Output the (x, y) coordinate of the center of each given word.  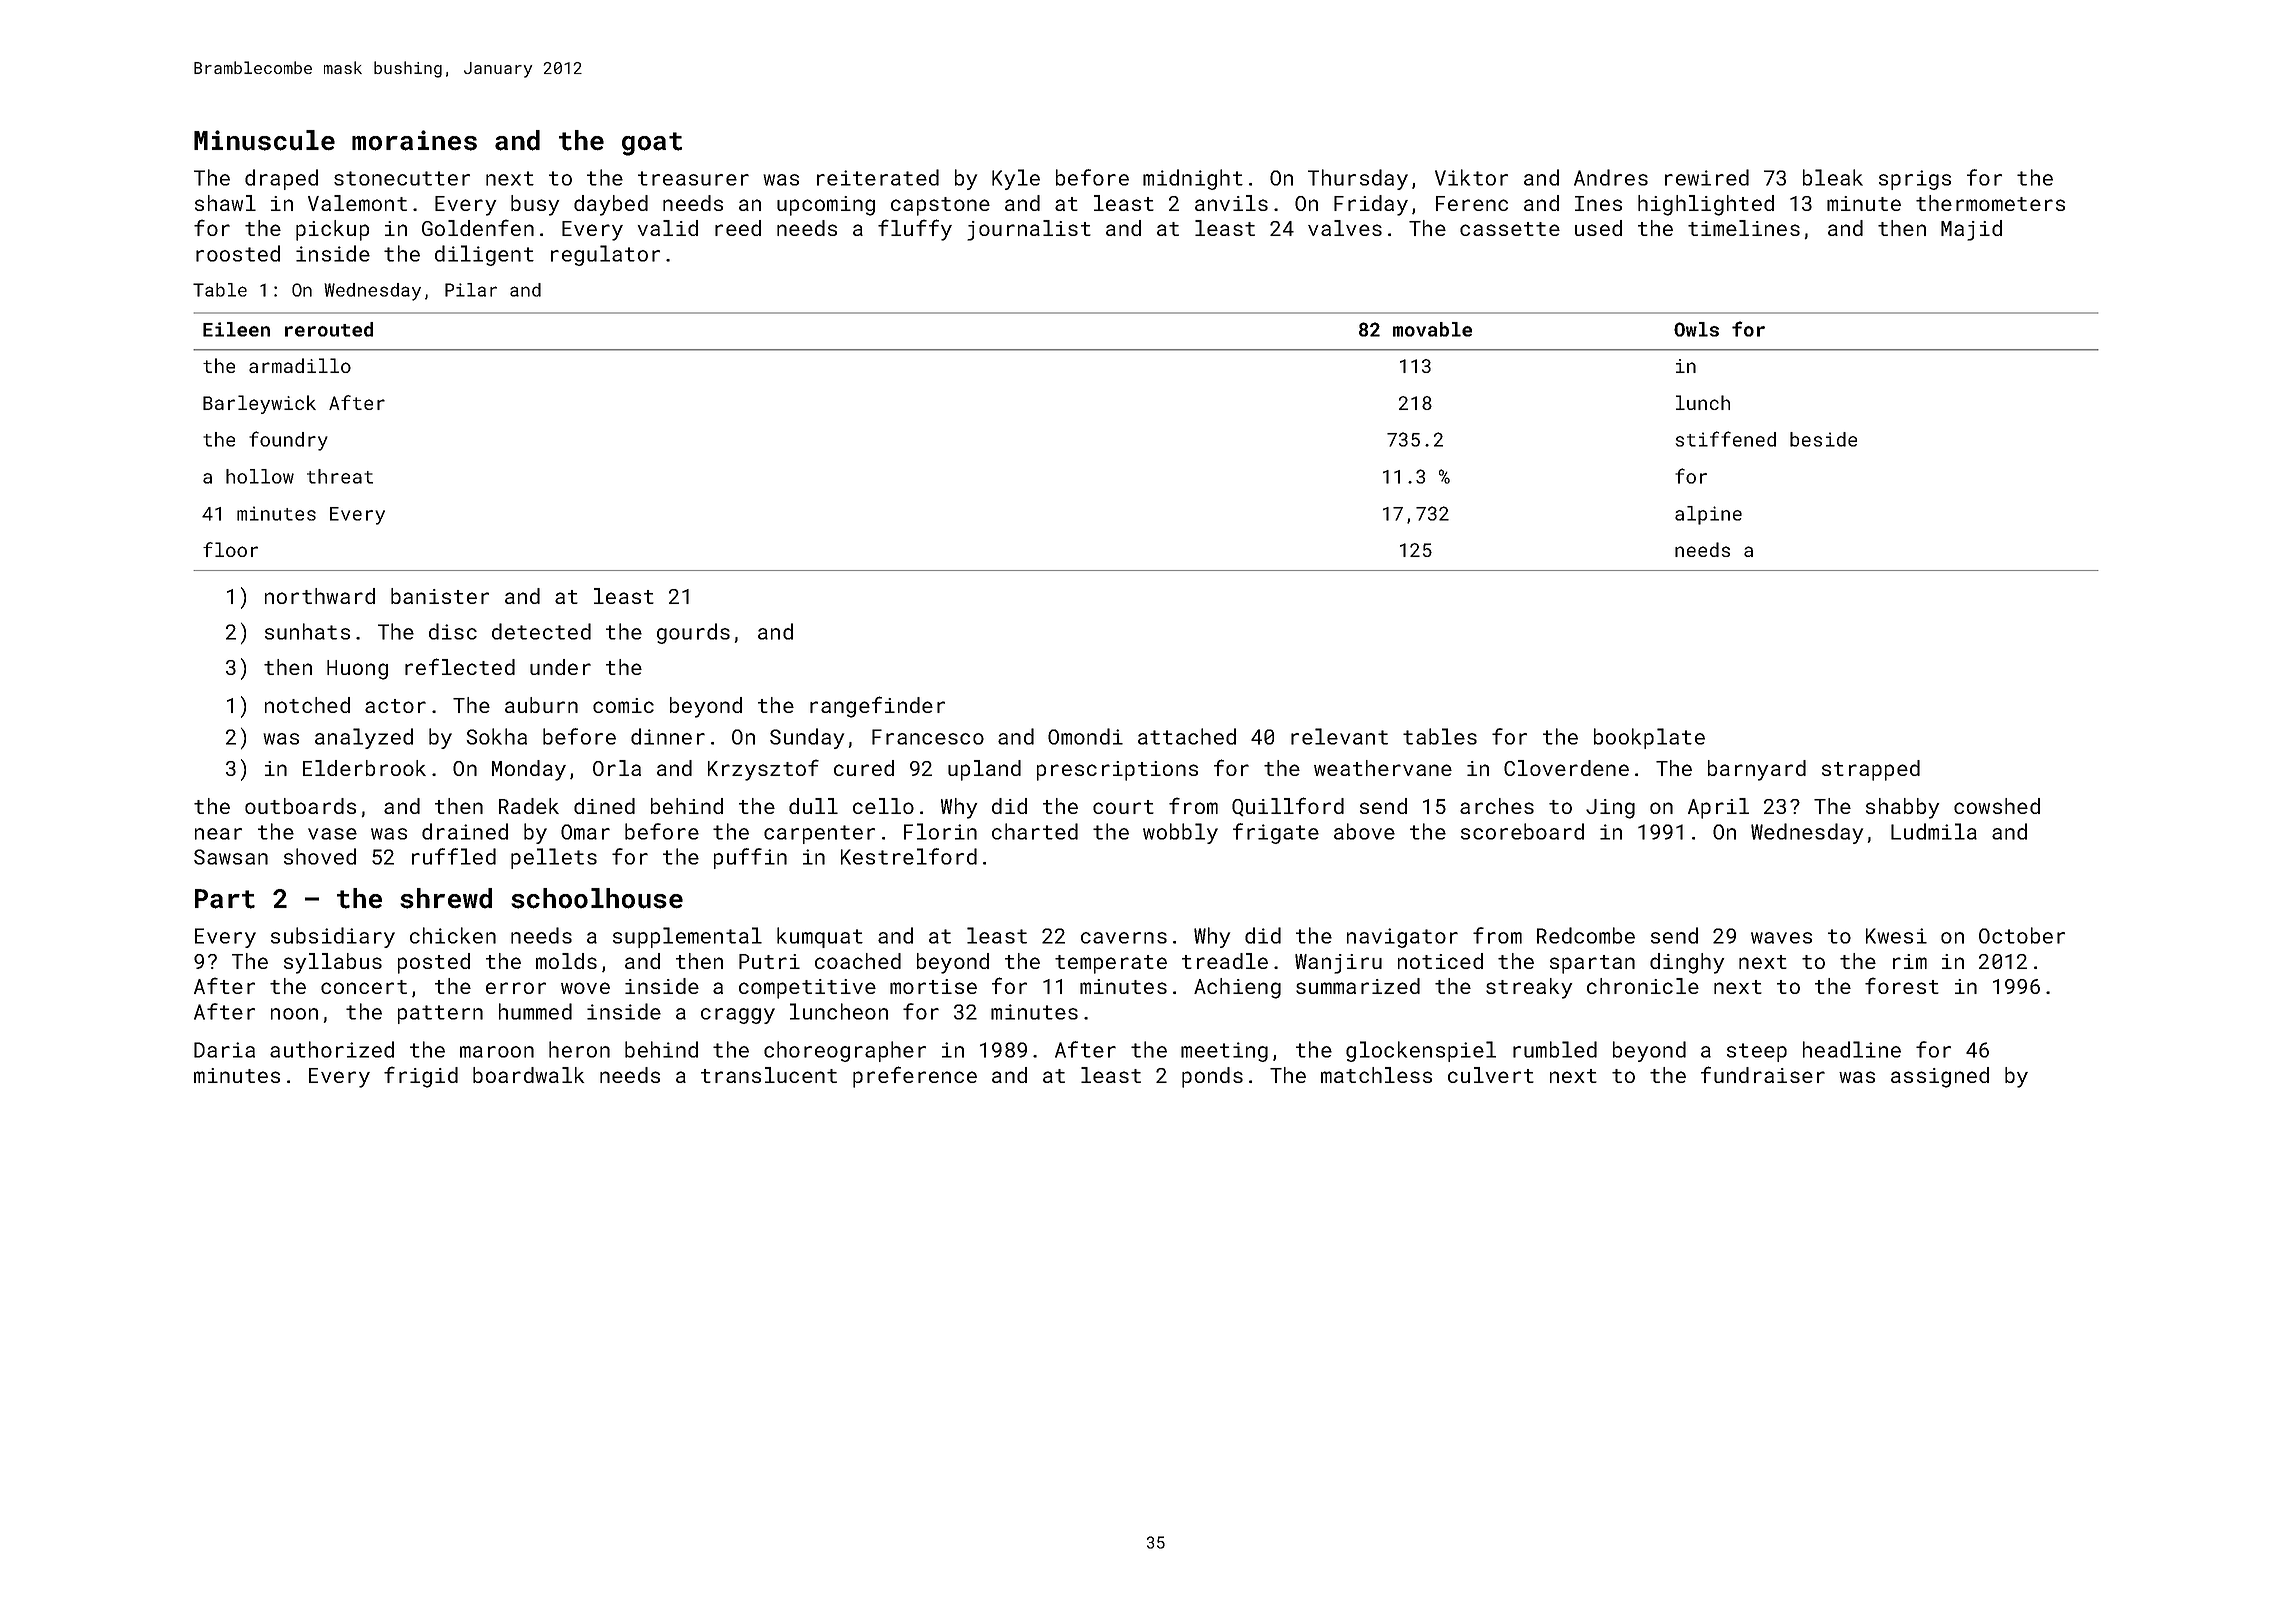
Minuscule (264, 140)
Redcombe (1586, 935)
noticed (1440, 961)
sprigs (1915, 180)
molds (566, 961)
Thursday (1358, 179)
